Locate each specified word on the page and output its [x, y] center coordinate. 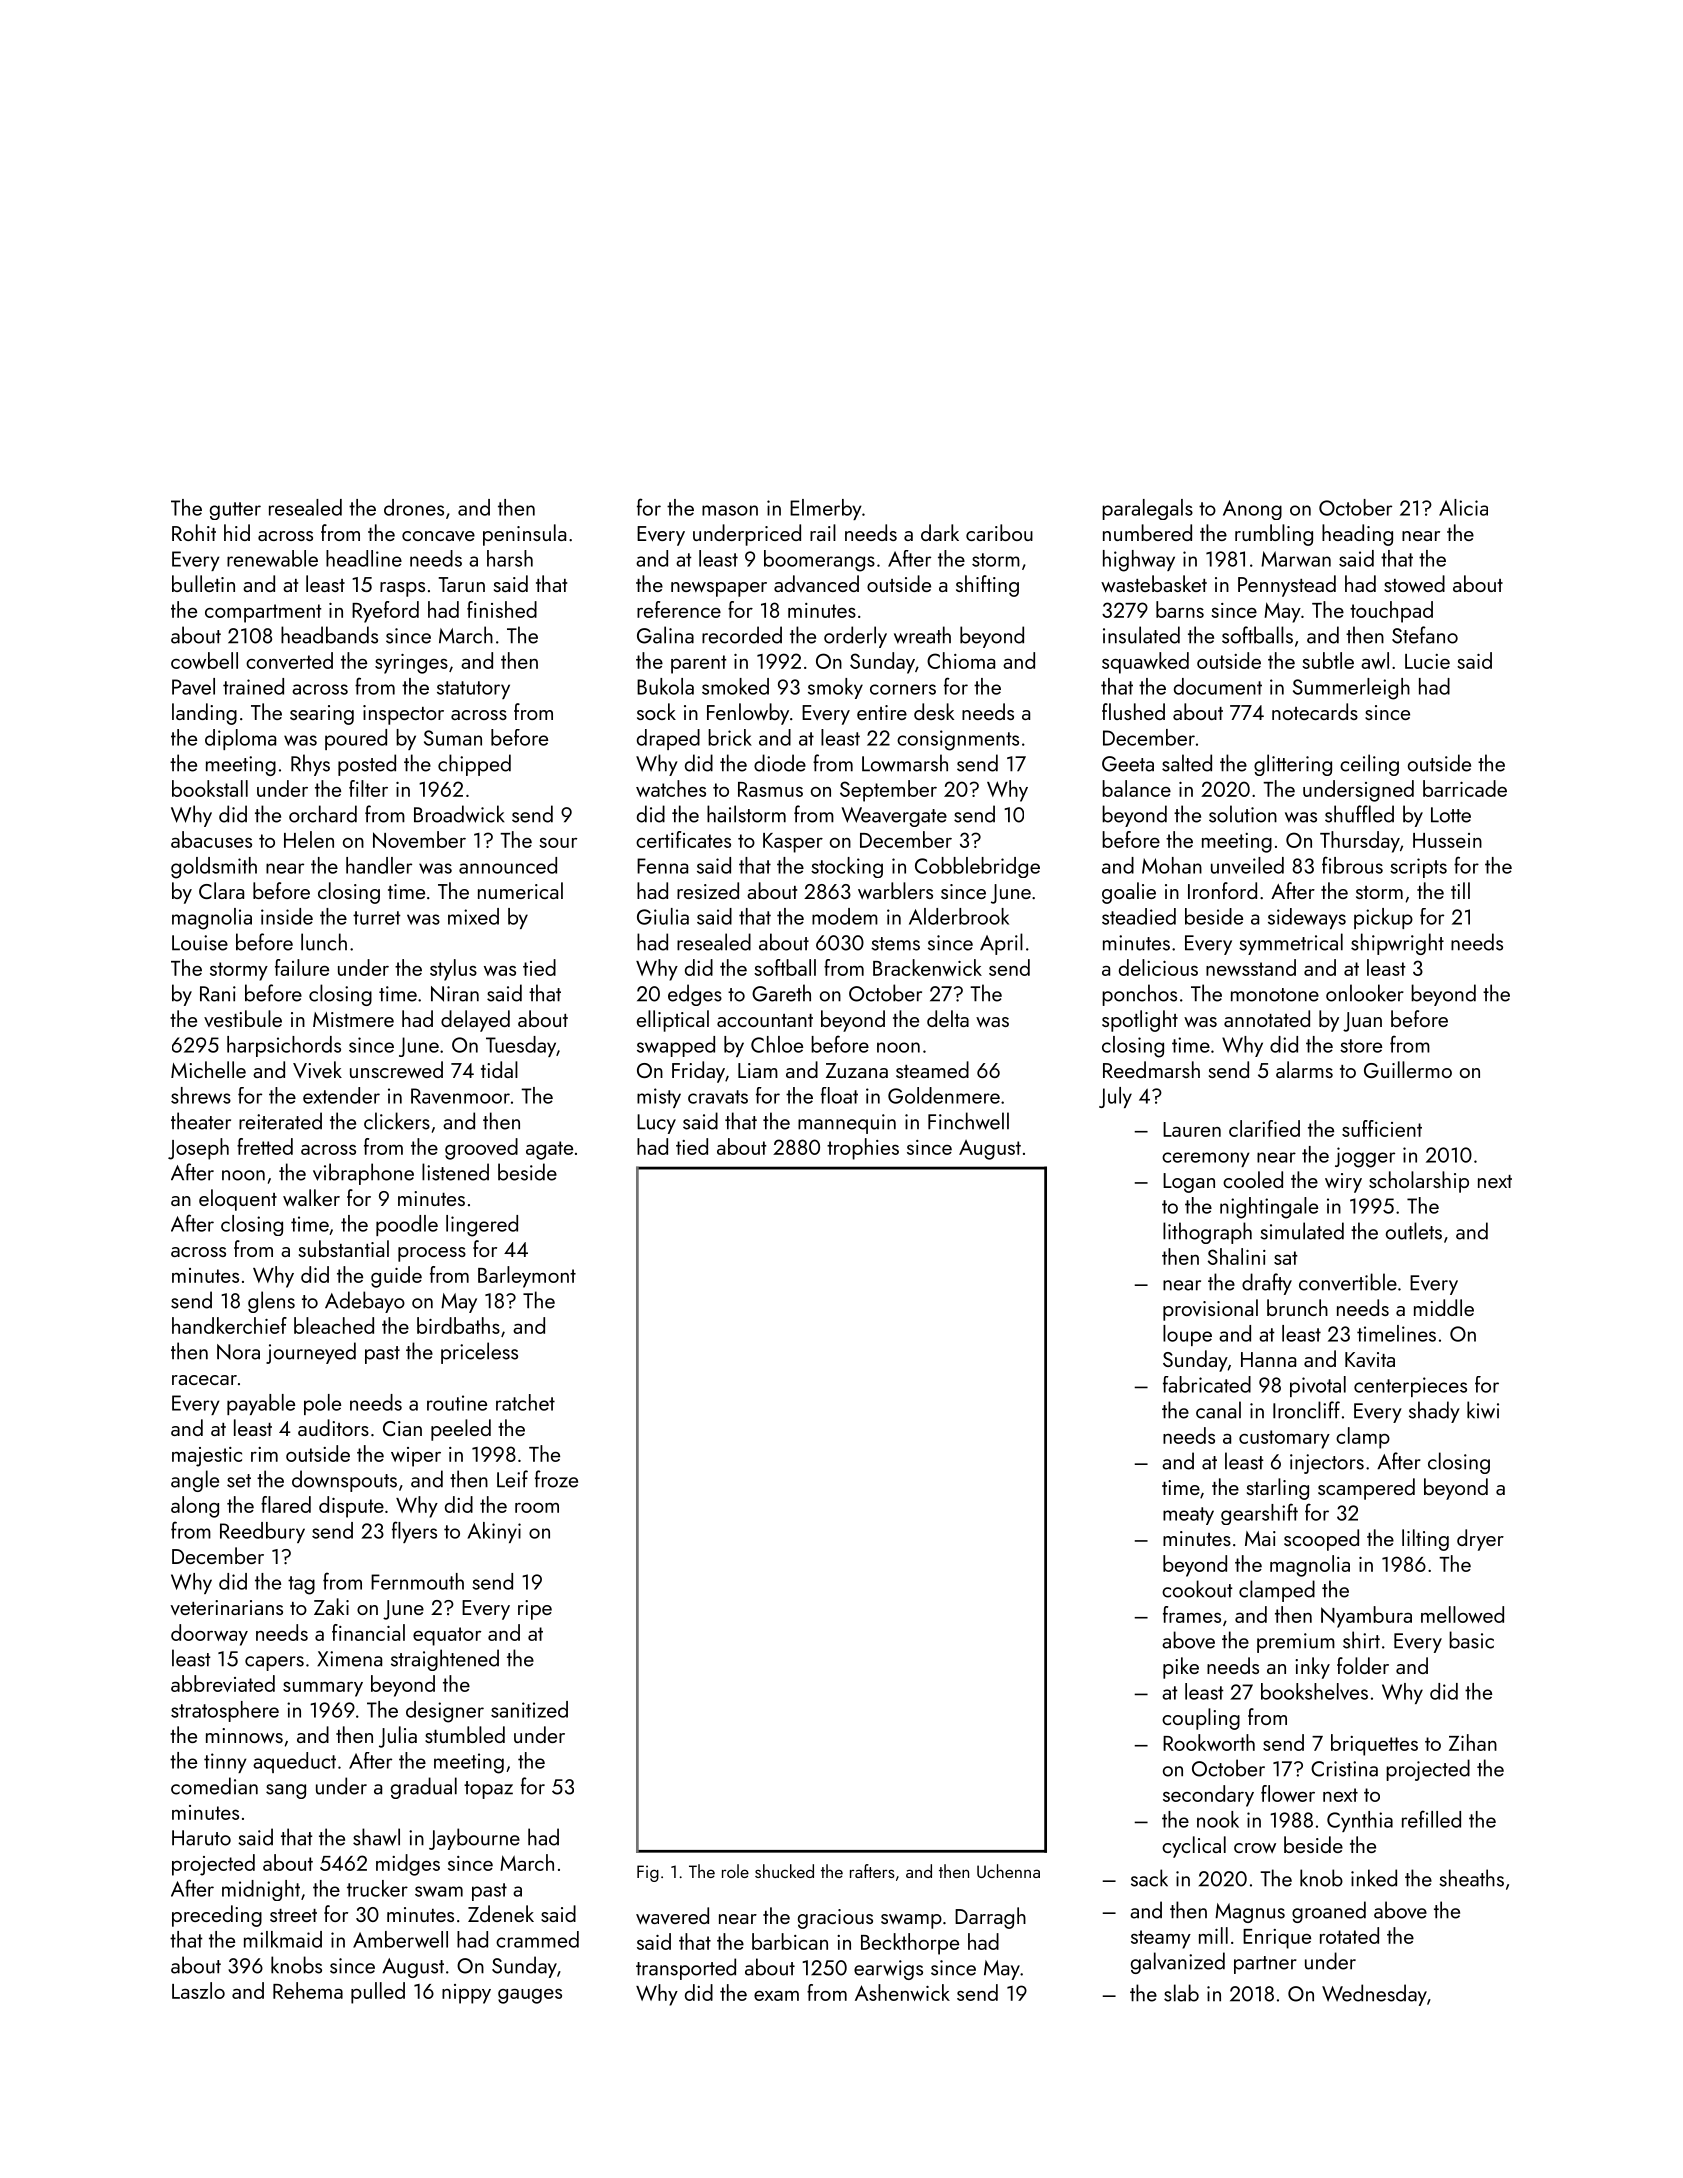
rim [264, 1454]
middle [1444, 1307]
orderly [855, 637]
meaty [1188, 1516]
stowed [1414, 583]
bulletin [203, 583]
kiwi [1483, 1410]
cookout [1197, 1589]
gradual [424, 1788]
